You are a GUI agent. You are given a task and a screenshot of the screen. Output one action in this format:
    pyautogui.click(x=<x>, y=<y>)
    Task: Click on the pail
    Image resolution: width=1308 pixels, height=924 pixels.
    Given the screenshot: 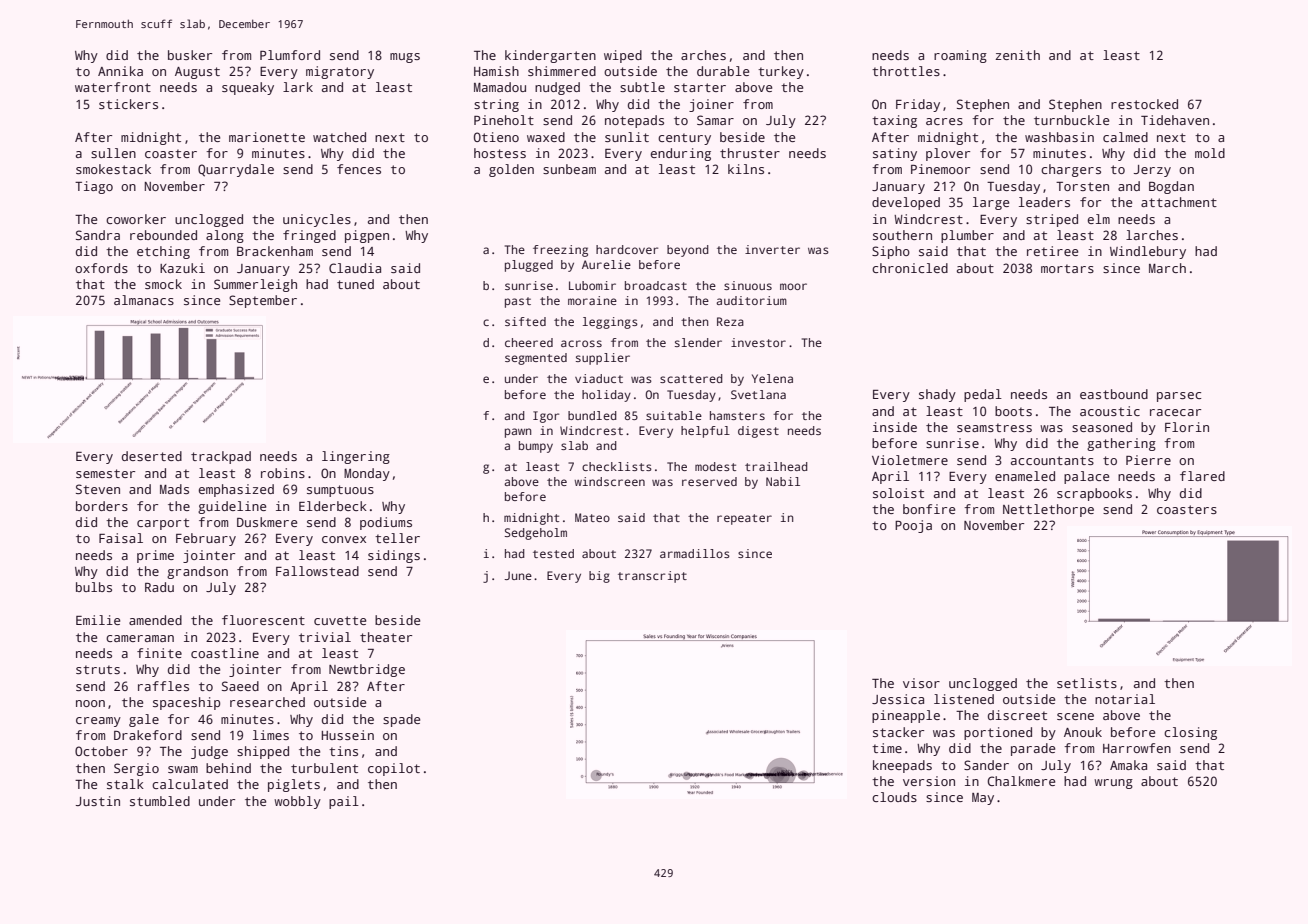 What is the action you would take?
    pyautogui.click(x=344, y=802)
